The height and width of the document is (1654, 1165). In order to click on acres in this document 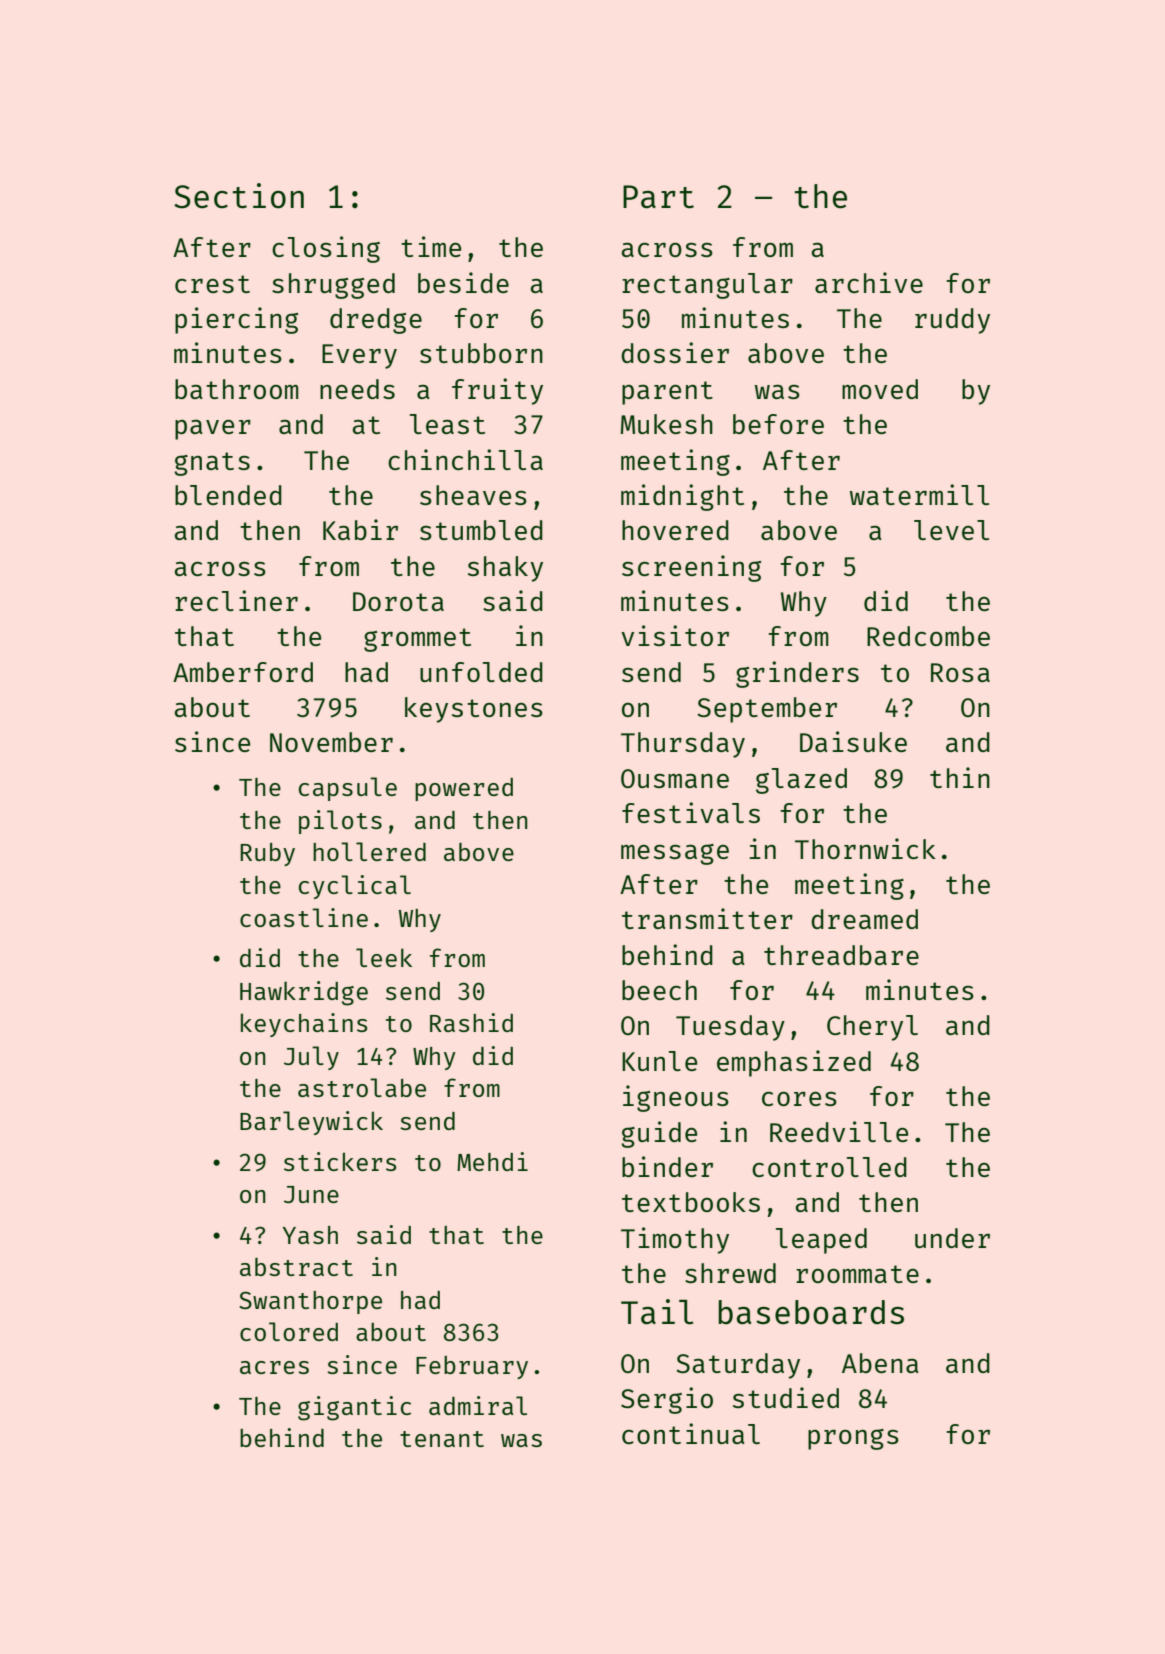, I will do `click(274, 1367)`.
